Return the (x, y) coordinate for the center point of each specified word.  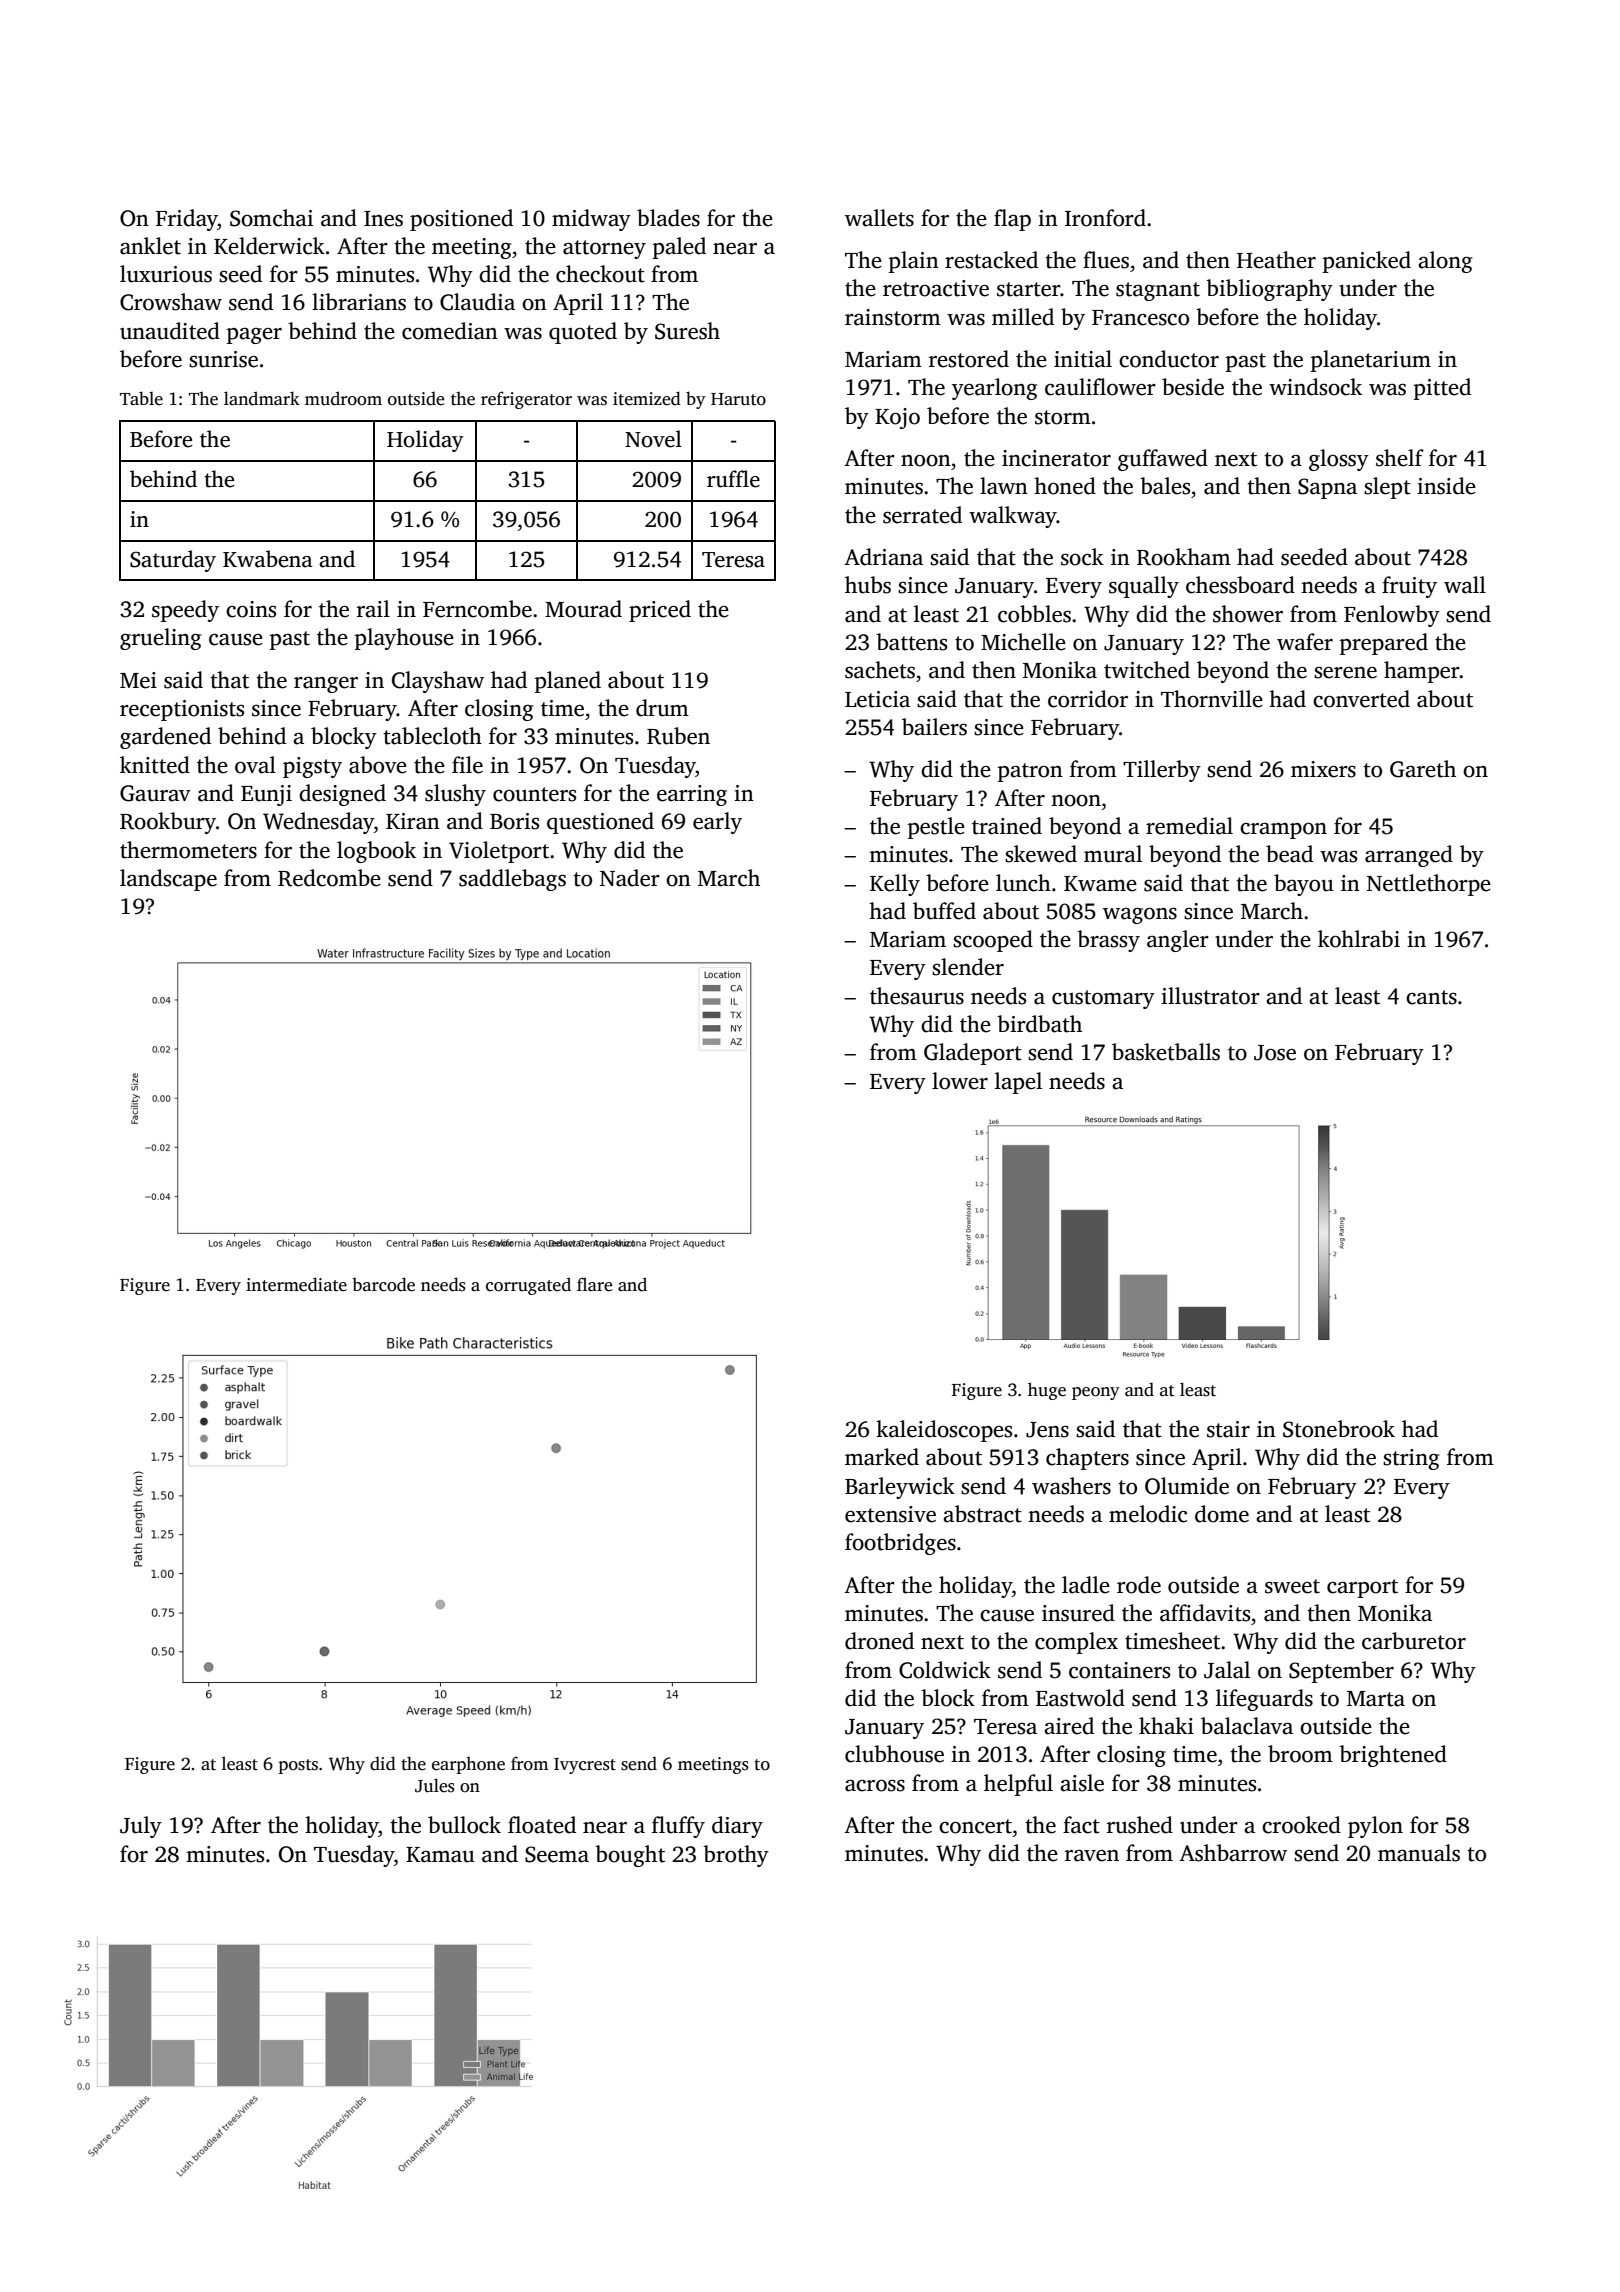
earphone (468, 1765)
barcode (383, 1284)
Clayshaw (438, 682)
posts (298, 1766)
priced (660, 611)
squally (1144, 587)
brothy (736, 1856)
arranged (1409, 856)
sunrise (223, 359)
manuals (1419, 1853)
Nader (630, 878)
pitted (1442, 389)
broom (1300, 1754)
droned (879, 1641)
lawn (1004, 486)
